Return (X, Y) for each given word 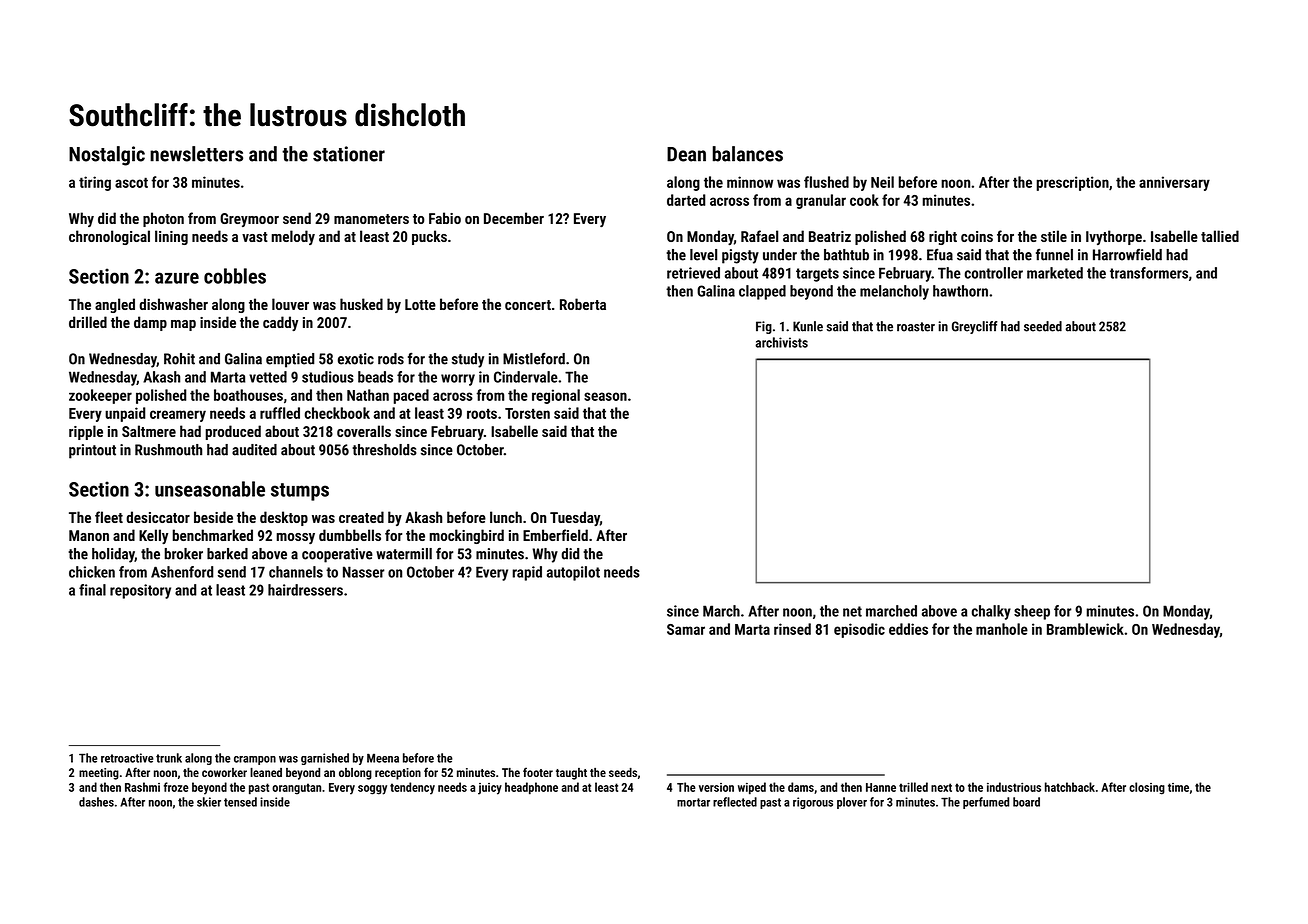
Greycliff (975, 327)
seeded (1043, 326)
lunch (506, 517)
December (514, 218)
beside (213, 517)
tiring (95, 183)
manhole (1002, 629)
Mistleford (534, 359)
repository (140, 591)
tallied (1220, 236)
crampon (255, 760)
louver (290, 304)
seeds (623, 772)
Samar (686, 629)
